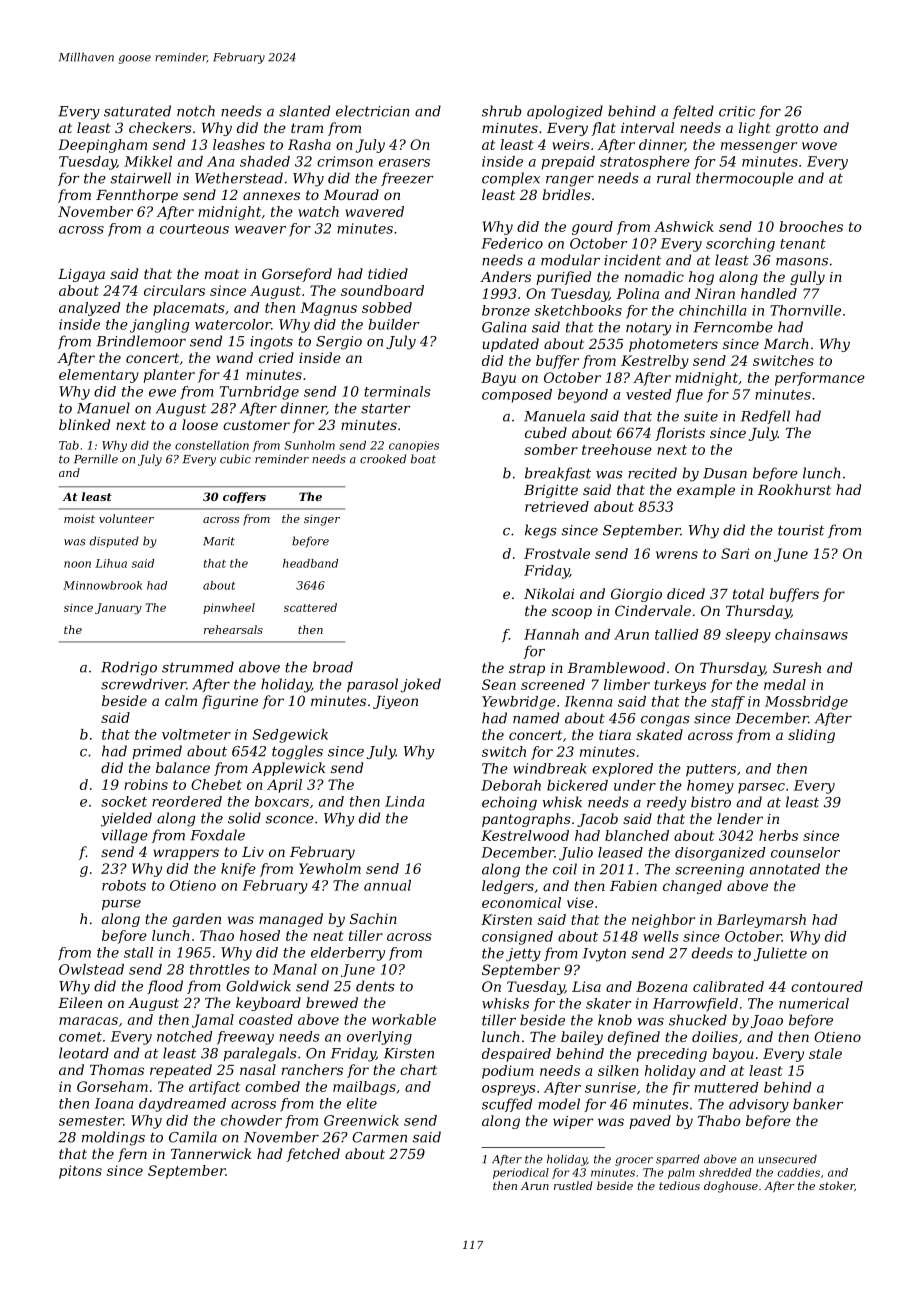  What do you see at coordinates (387, 307) in the document?
I see `sobbed` at bounding box center [387, 307].
